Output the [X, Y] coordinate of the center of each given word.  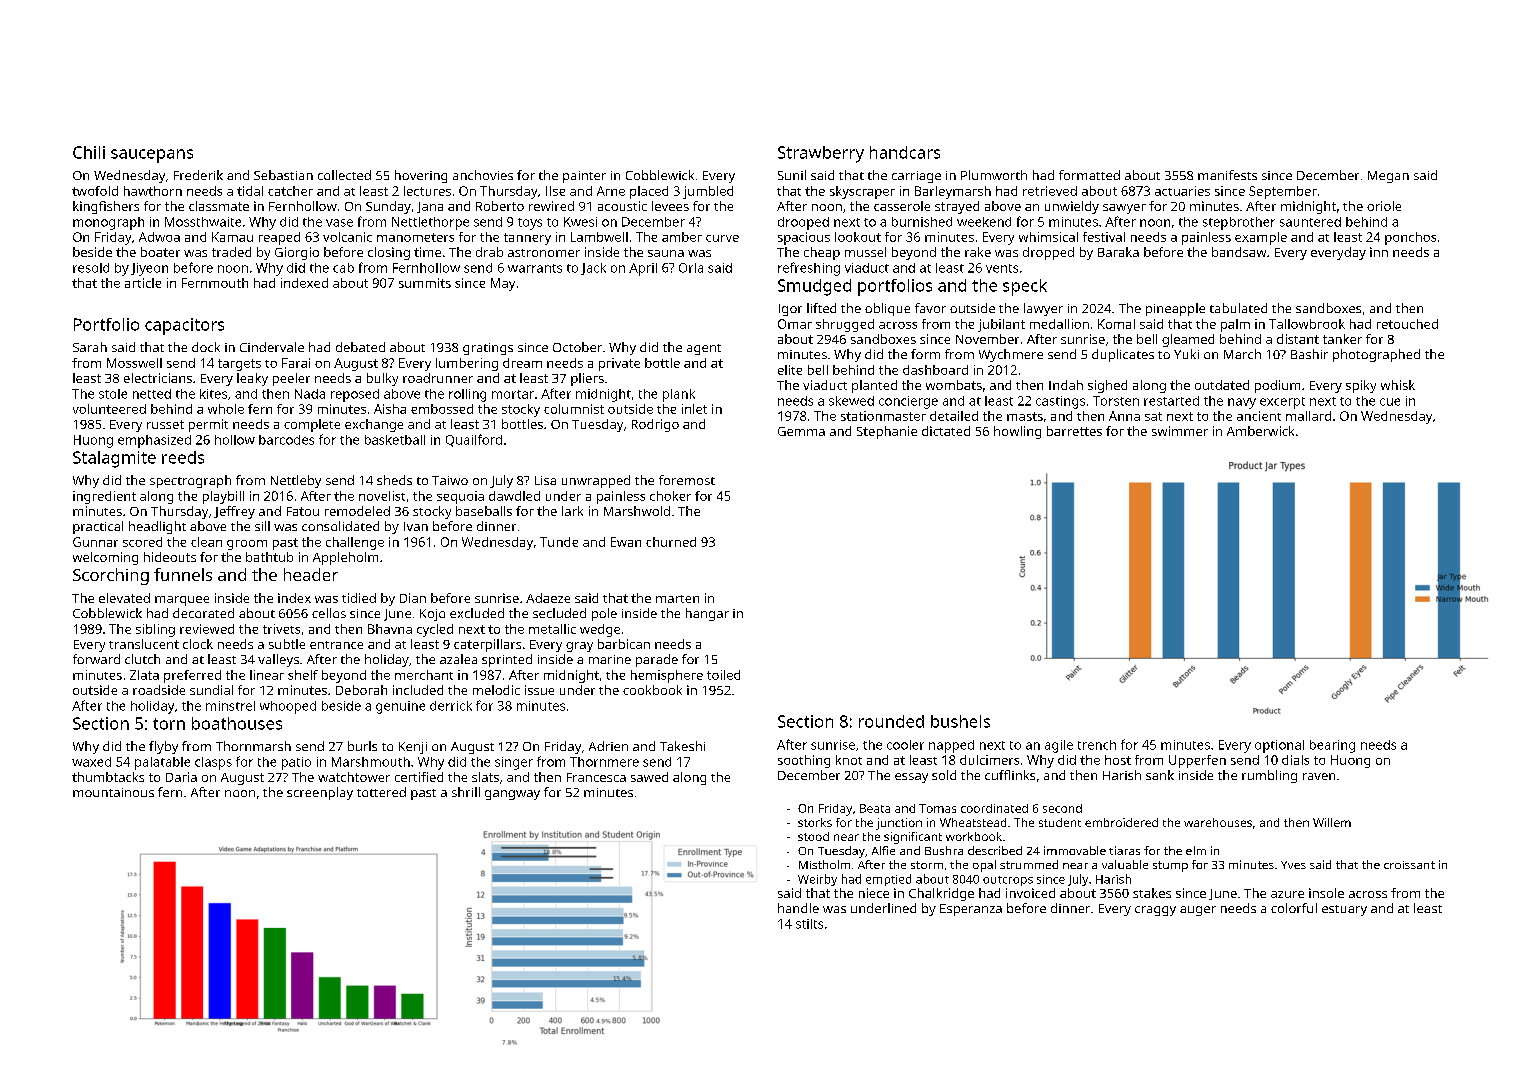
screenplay [320, 793]
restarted [1171, 401]
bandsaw [1239, 252]
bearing [1332, 746]
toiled [723, 675]
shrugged [845, 325]
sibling [155, 630]
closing [389, 253]
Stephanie [887, 432]
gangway [512, 795]
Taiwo [450, 480]
